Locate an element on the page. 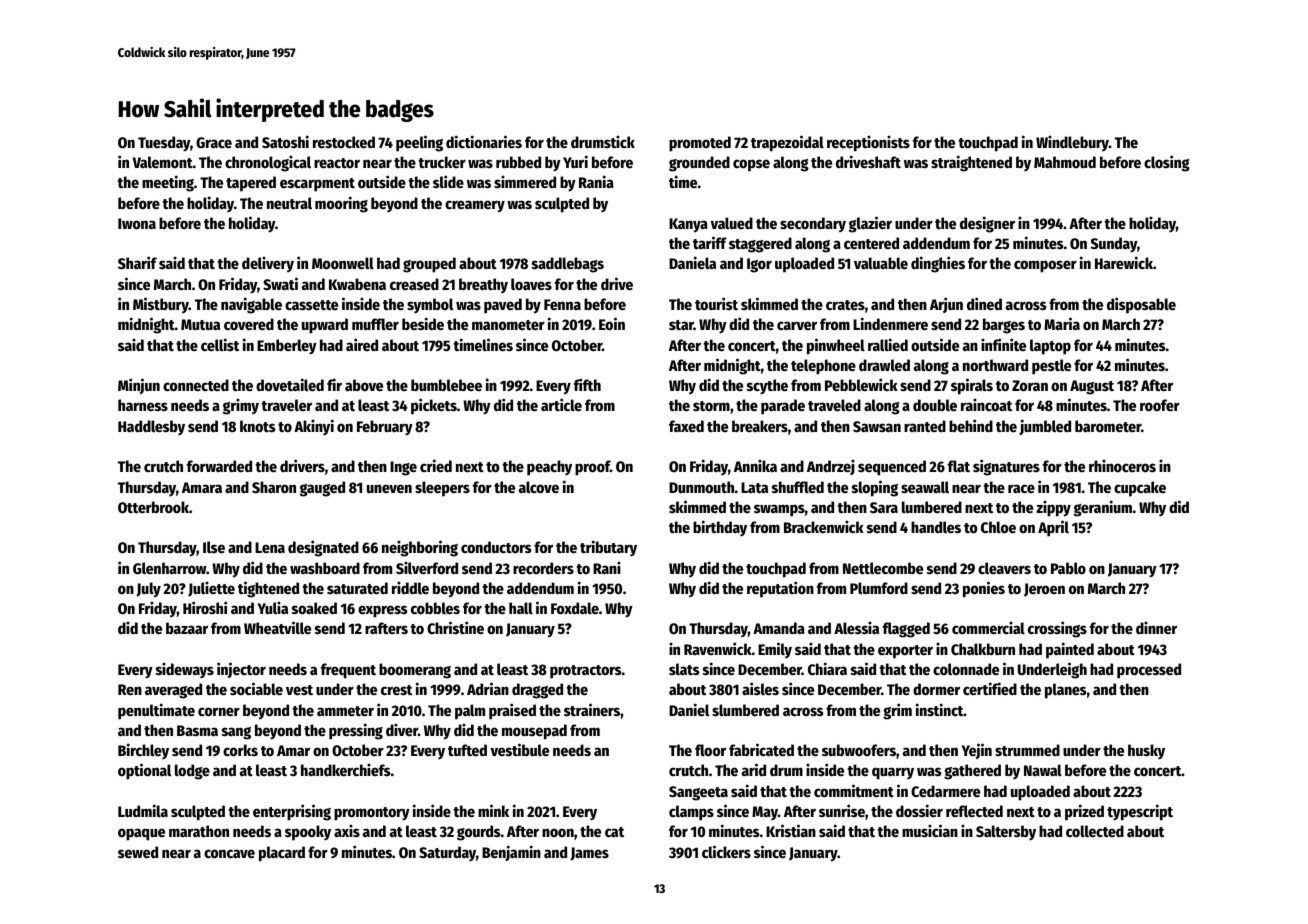 The image size is (1308, 924). creased is located at coordinates (414, 284).
